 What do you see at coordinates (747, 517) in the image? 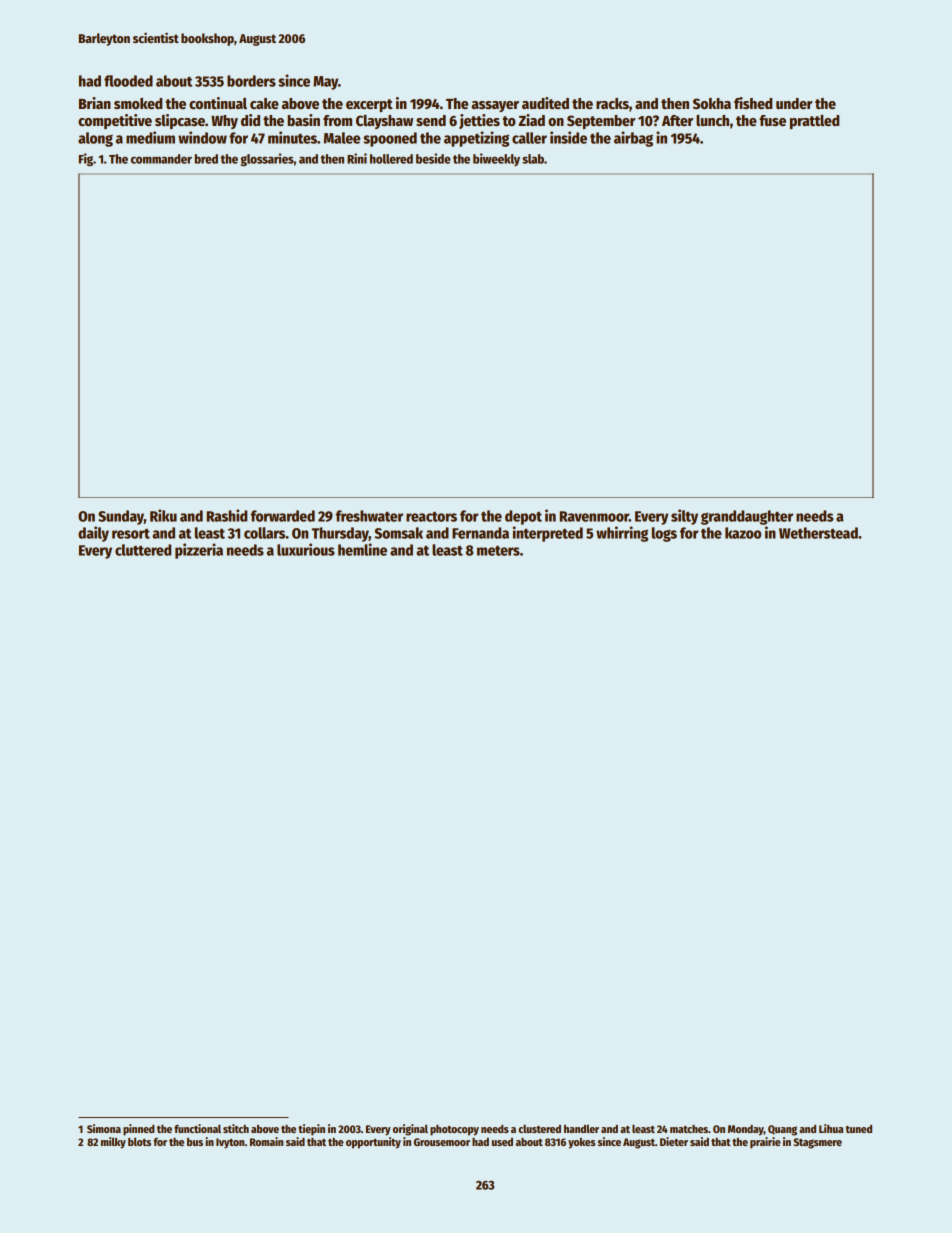
I see `granddaughter` at bounding box center [747, 517].
